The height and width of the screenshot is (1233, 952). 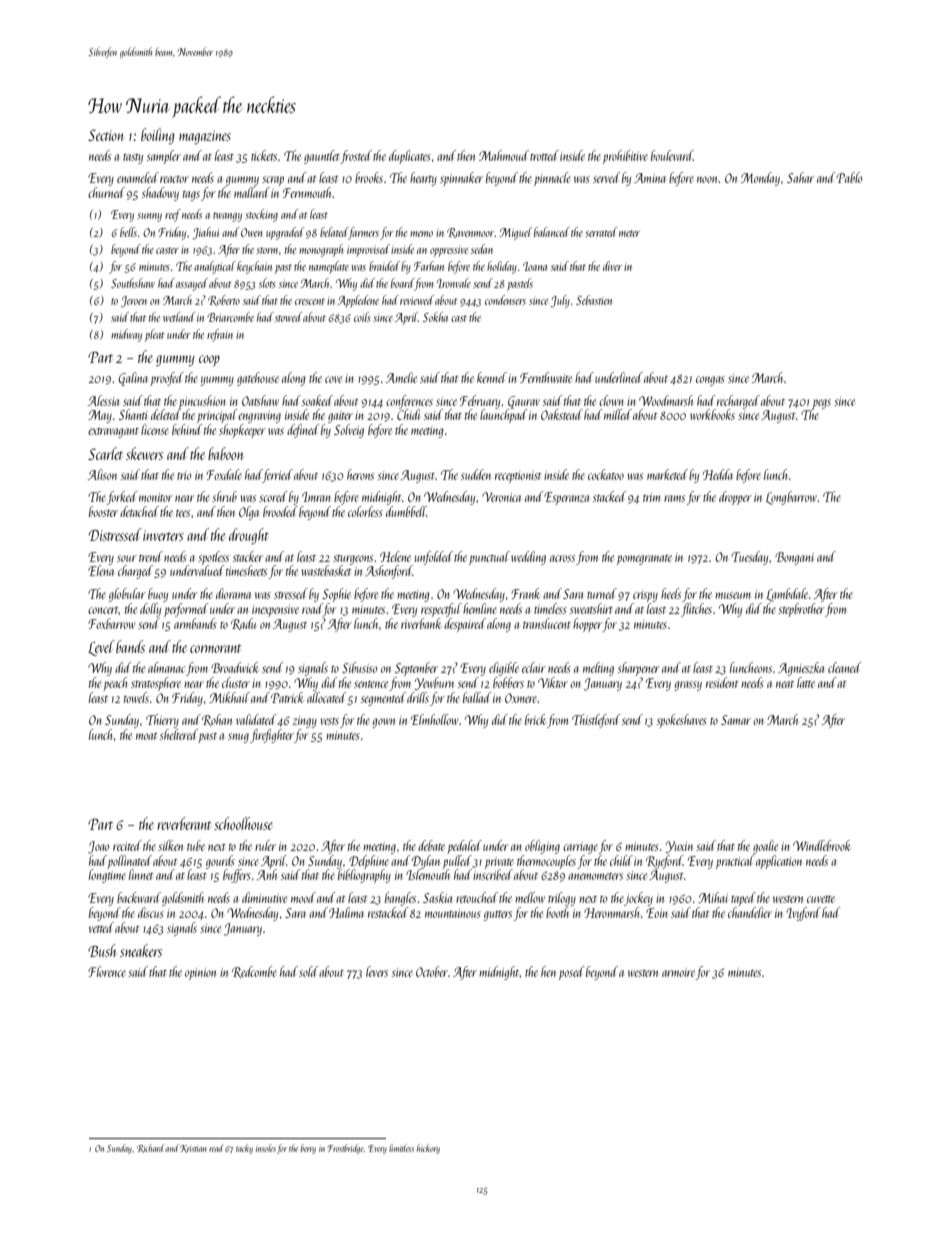 I want to click on debate, so click(x=431, y=845).
